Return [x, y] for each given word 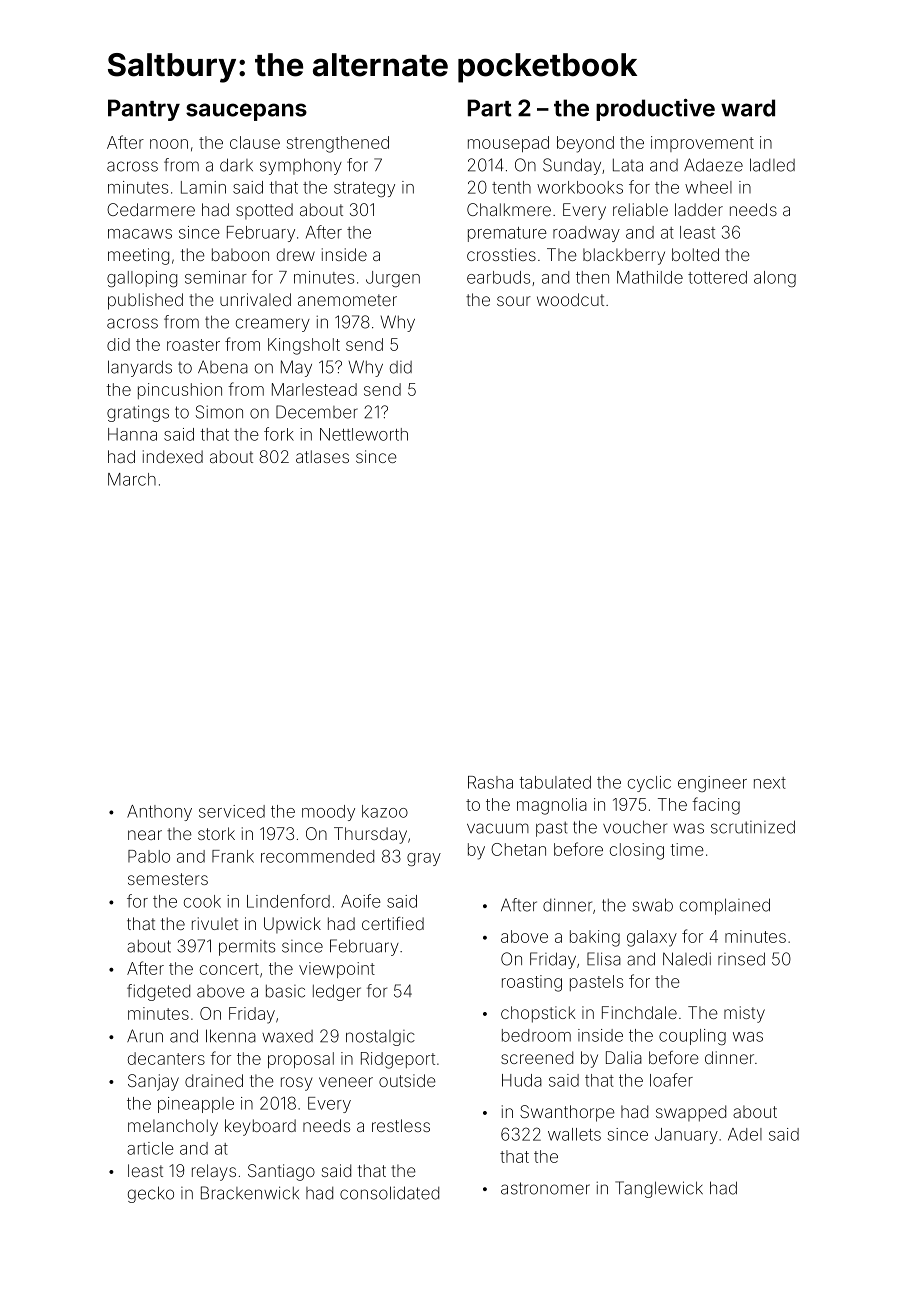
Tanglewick [659, 1189]
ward [748, 108]
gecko [151, 1194]
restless [401, 1125]
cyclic [649, 784]
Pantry [144, 110]
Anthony [159, 813]
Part [489, 108]
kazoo [385, 811]
